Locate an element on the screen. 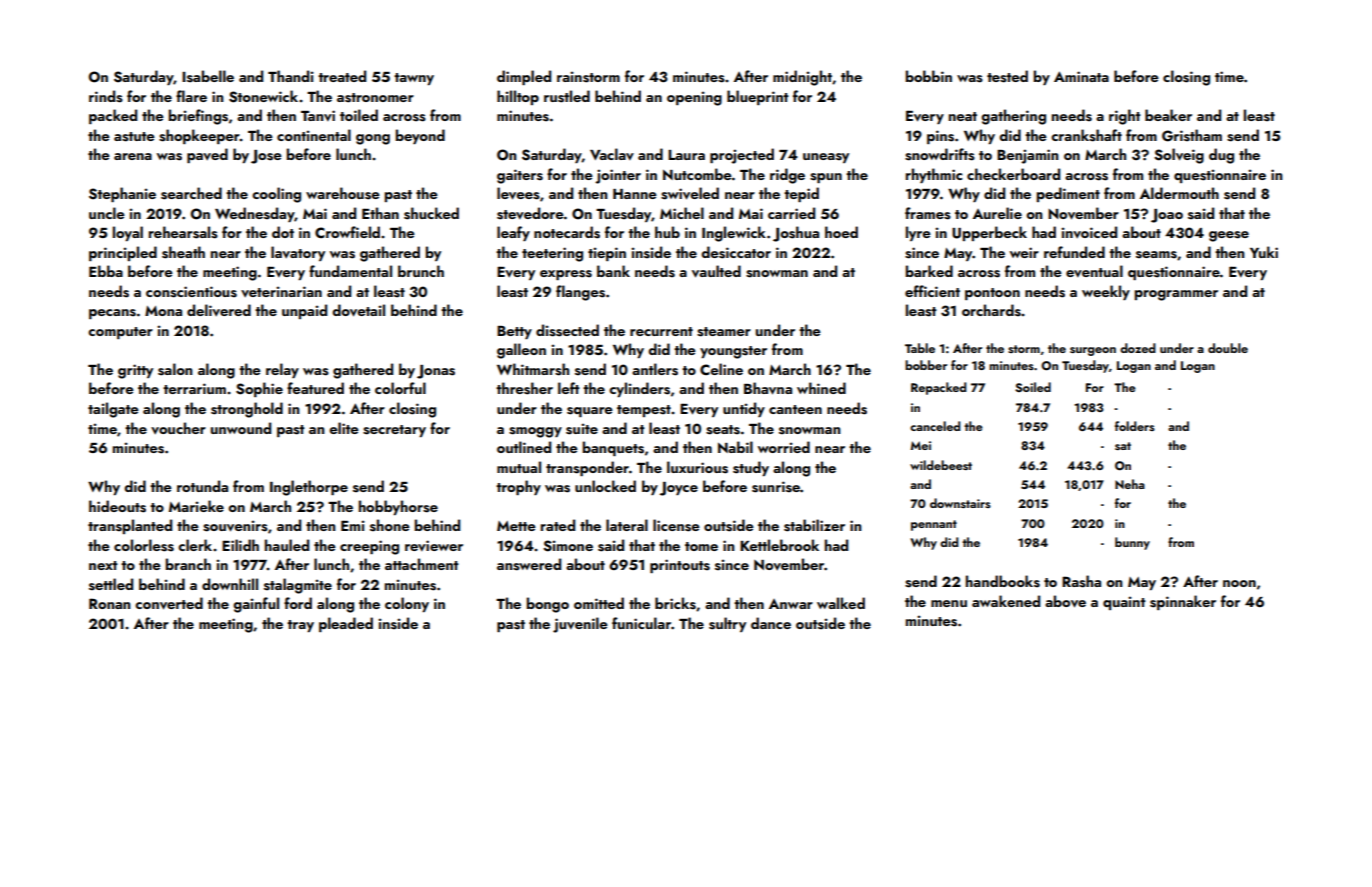  tailgate is located at coordinates (113, 410).
